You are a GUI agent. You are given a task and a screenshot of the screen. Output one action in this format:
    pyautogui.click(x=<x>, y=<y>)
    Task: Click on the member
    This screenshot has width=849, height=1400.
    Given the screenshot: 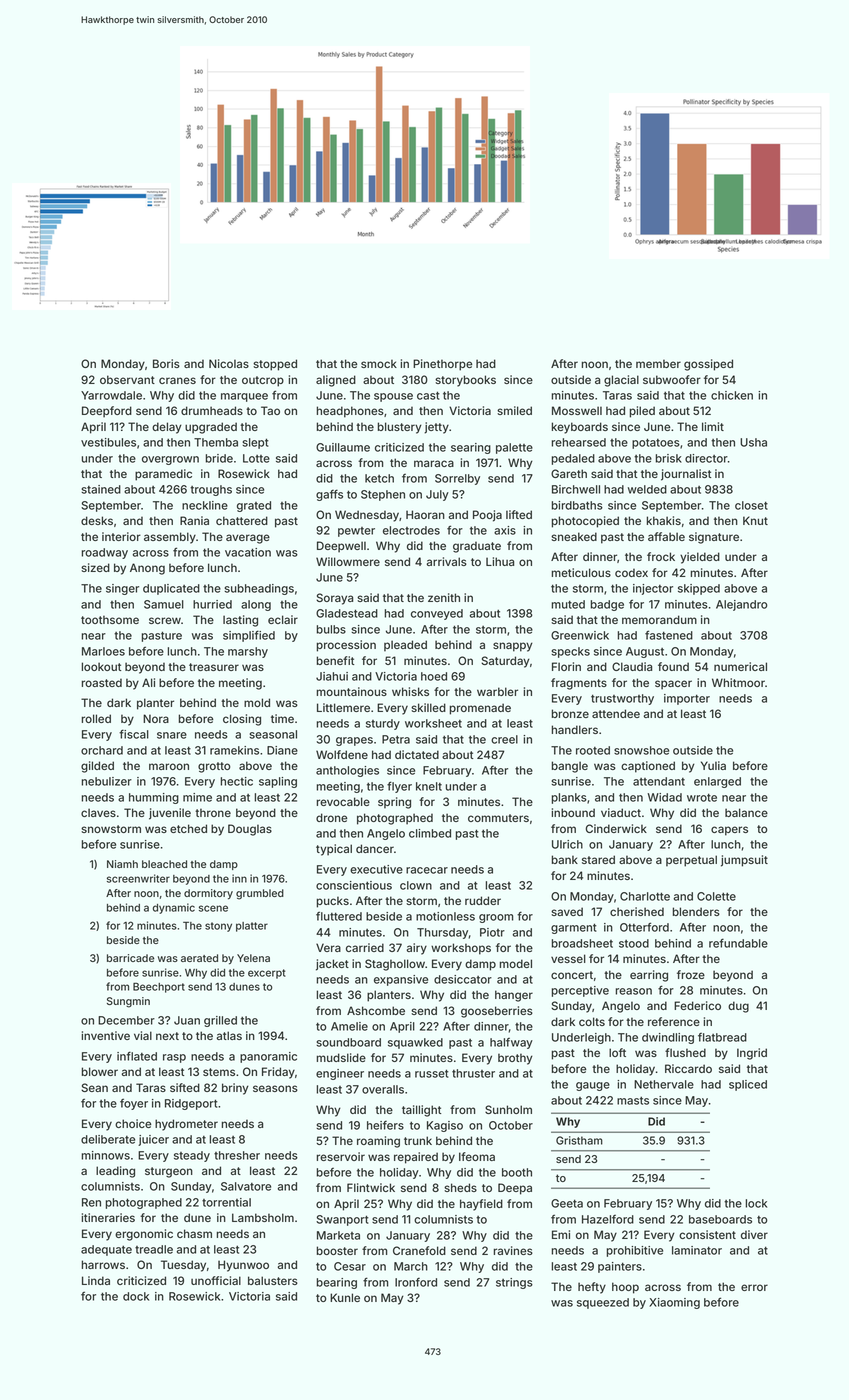 What is the action you would take?
    pyautogui.click(x=658, y=363)
